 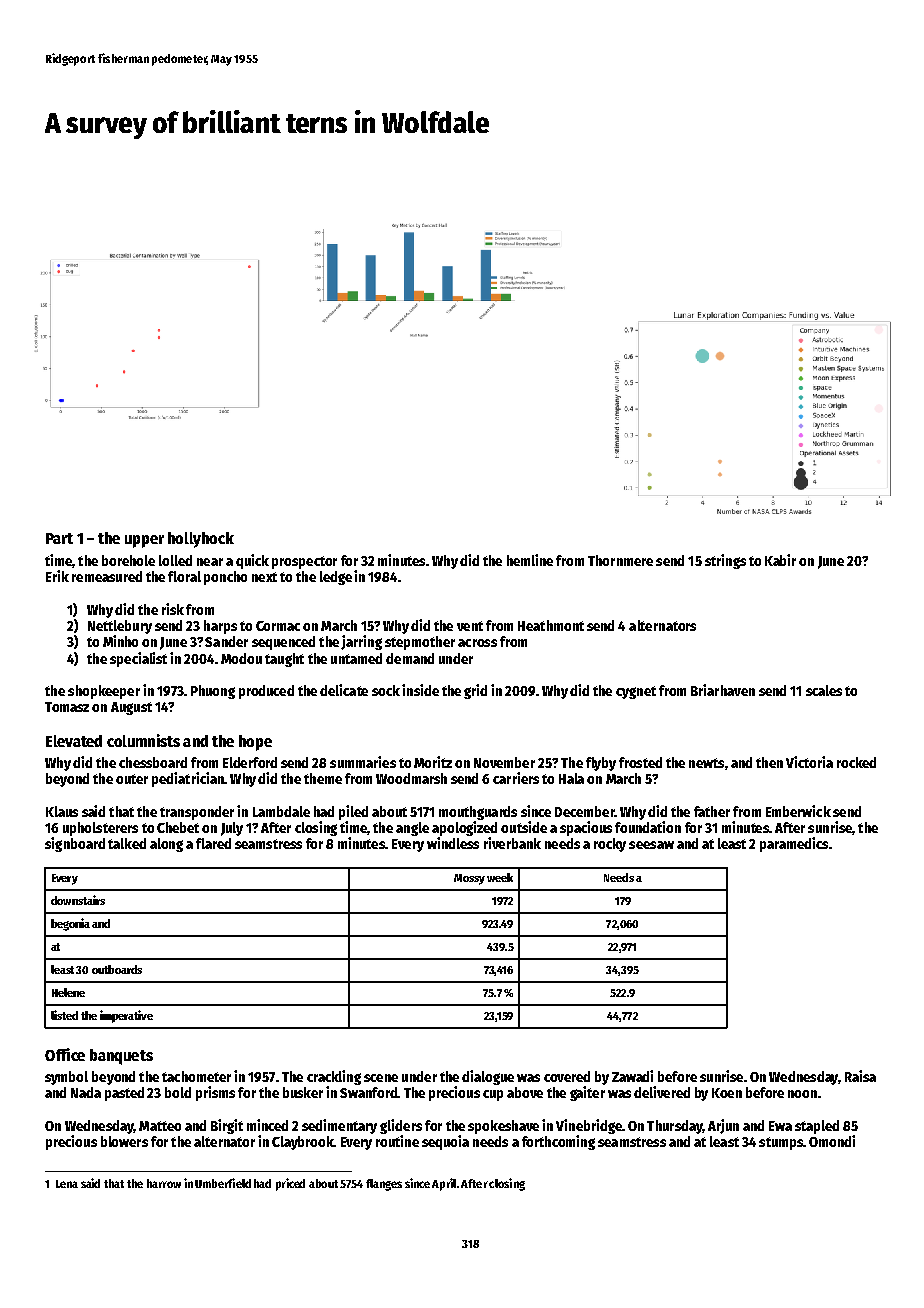 What do you see at coordinates (651, 845) in the screenshot?
I see `seesaw` at bounding box center [651, 845].
